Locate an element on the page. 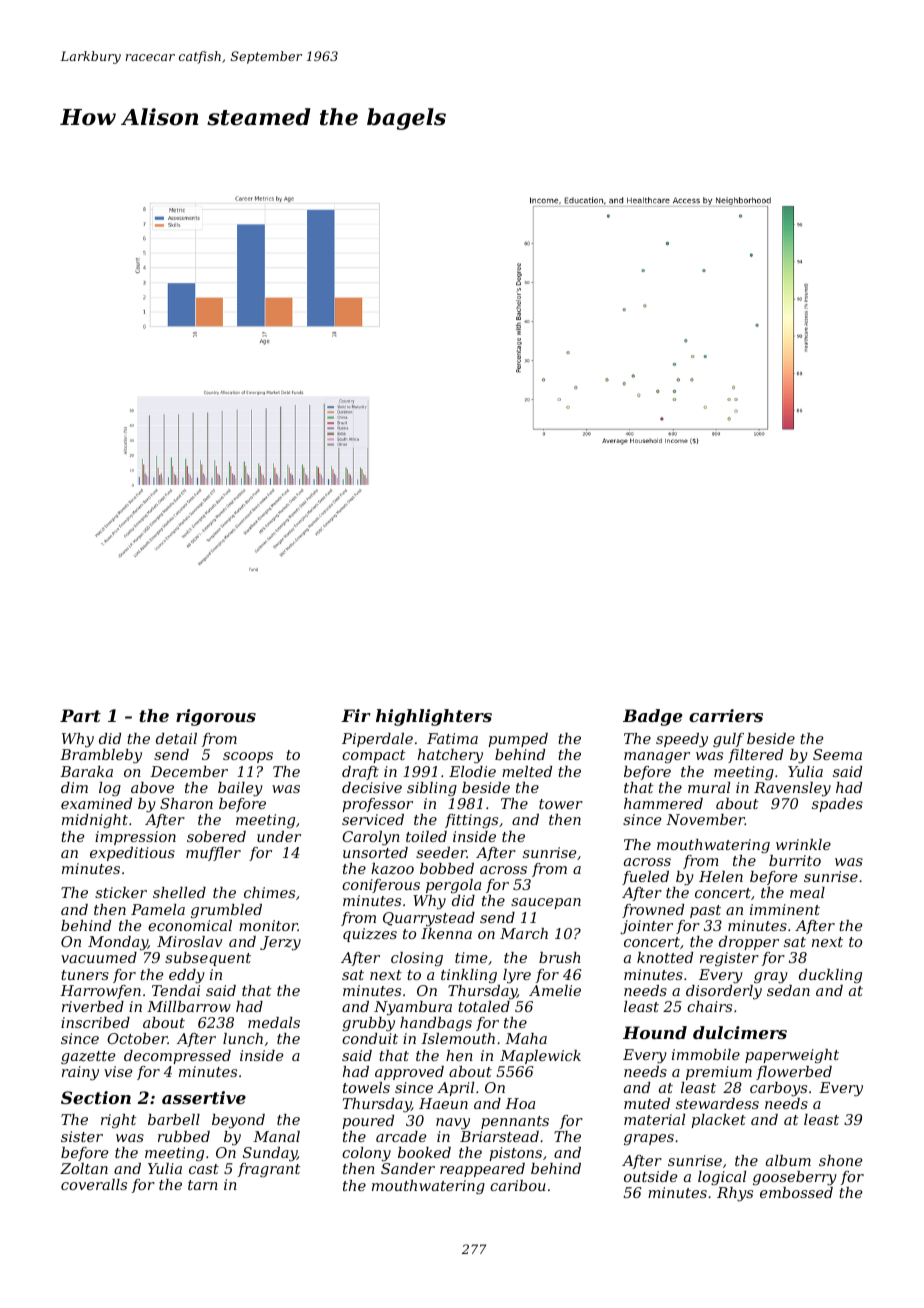 This document has width=924, height=1308. tarn is located at coordinates (203, 1185).
